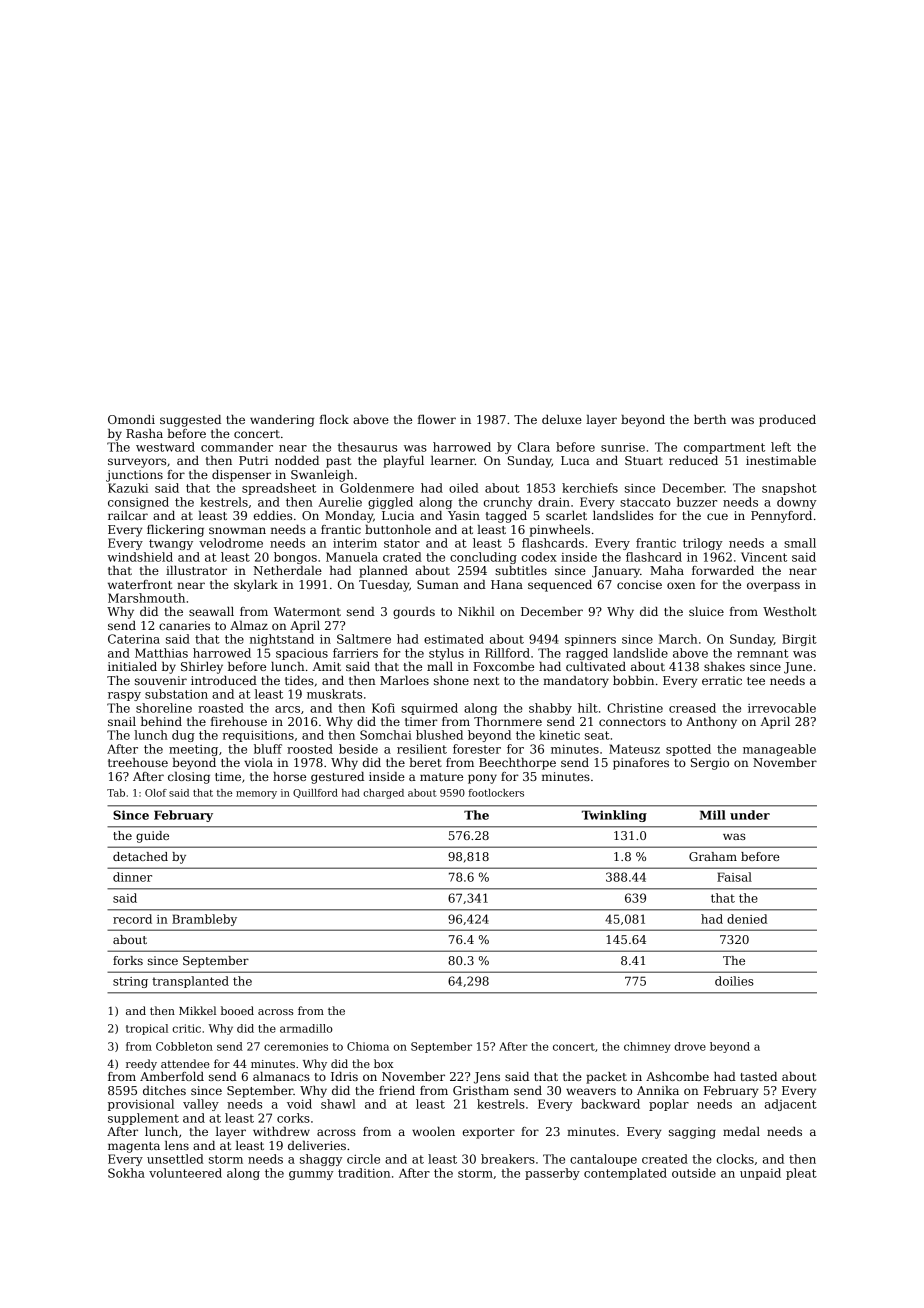 Image resolution: width=924 pixels, height=1308 pixels. What do you see at coordinates (306, 1028) in the document?
I see `armadillo` at bounding box center [306, 1028].
